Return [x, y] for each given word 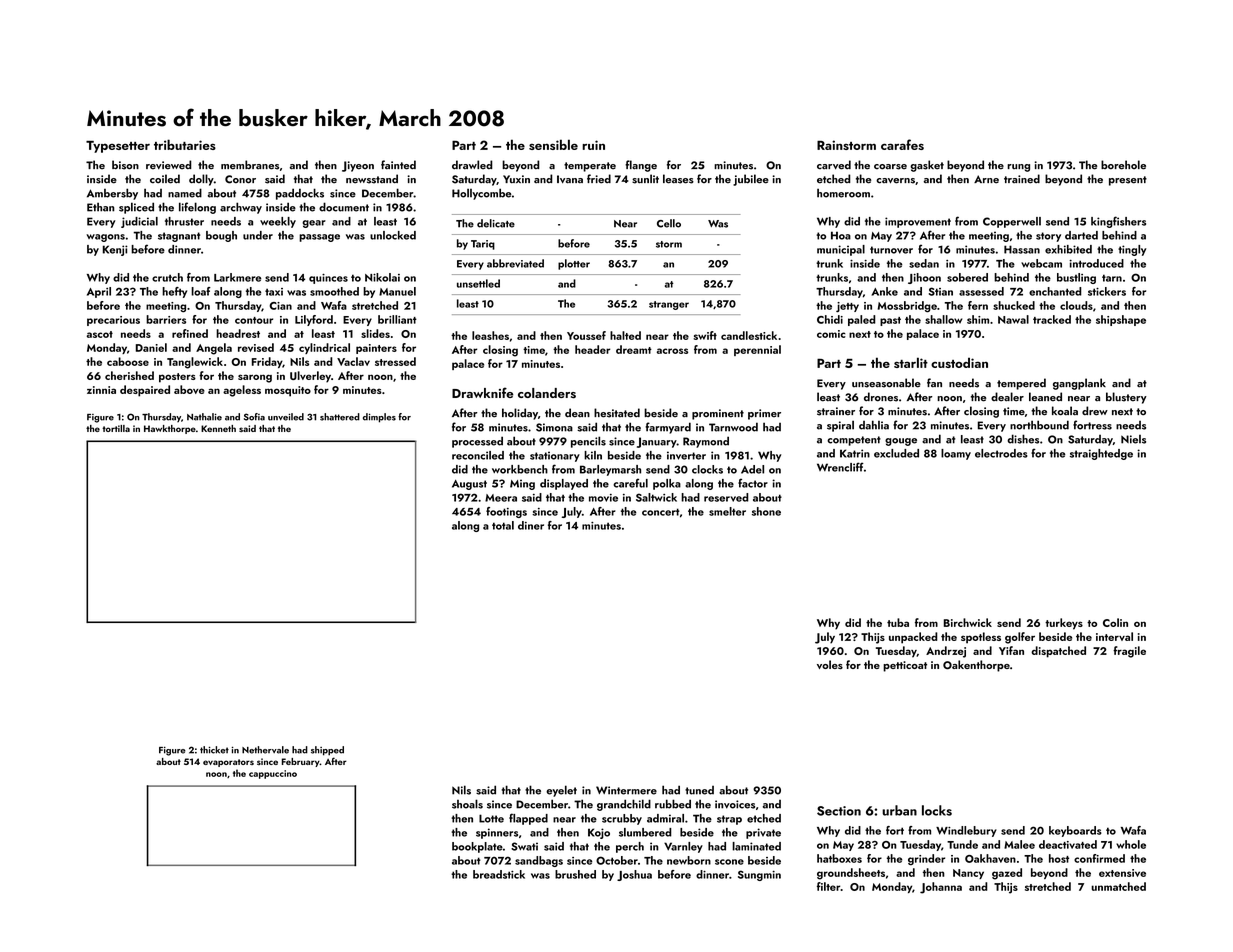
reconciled [478, 455]
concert [660, 512]
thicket [214, 750]
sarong [255, 378]
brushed [575, 874]
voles [830, 664]
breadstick [499, 874]
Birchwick [968, 622]
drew [1095, 411]
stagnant [179, 237]
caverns [895, 181]
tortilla [116, 428]
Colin [1115, 622]
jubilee [751, 180]
